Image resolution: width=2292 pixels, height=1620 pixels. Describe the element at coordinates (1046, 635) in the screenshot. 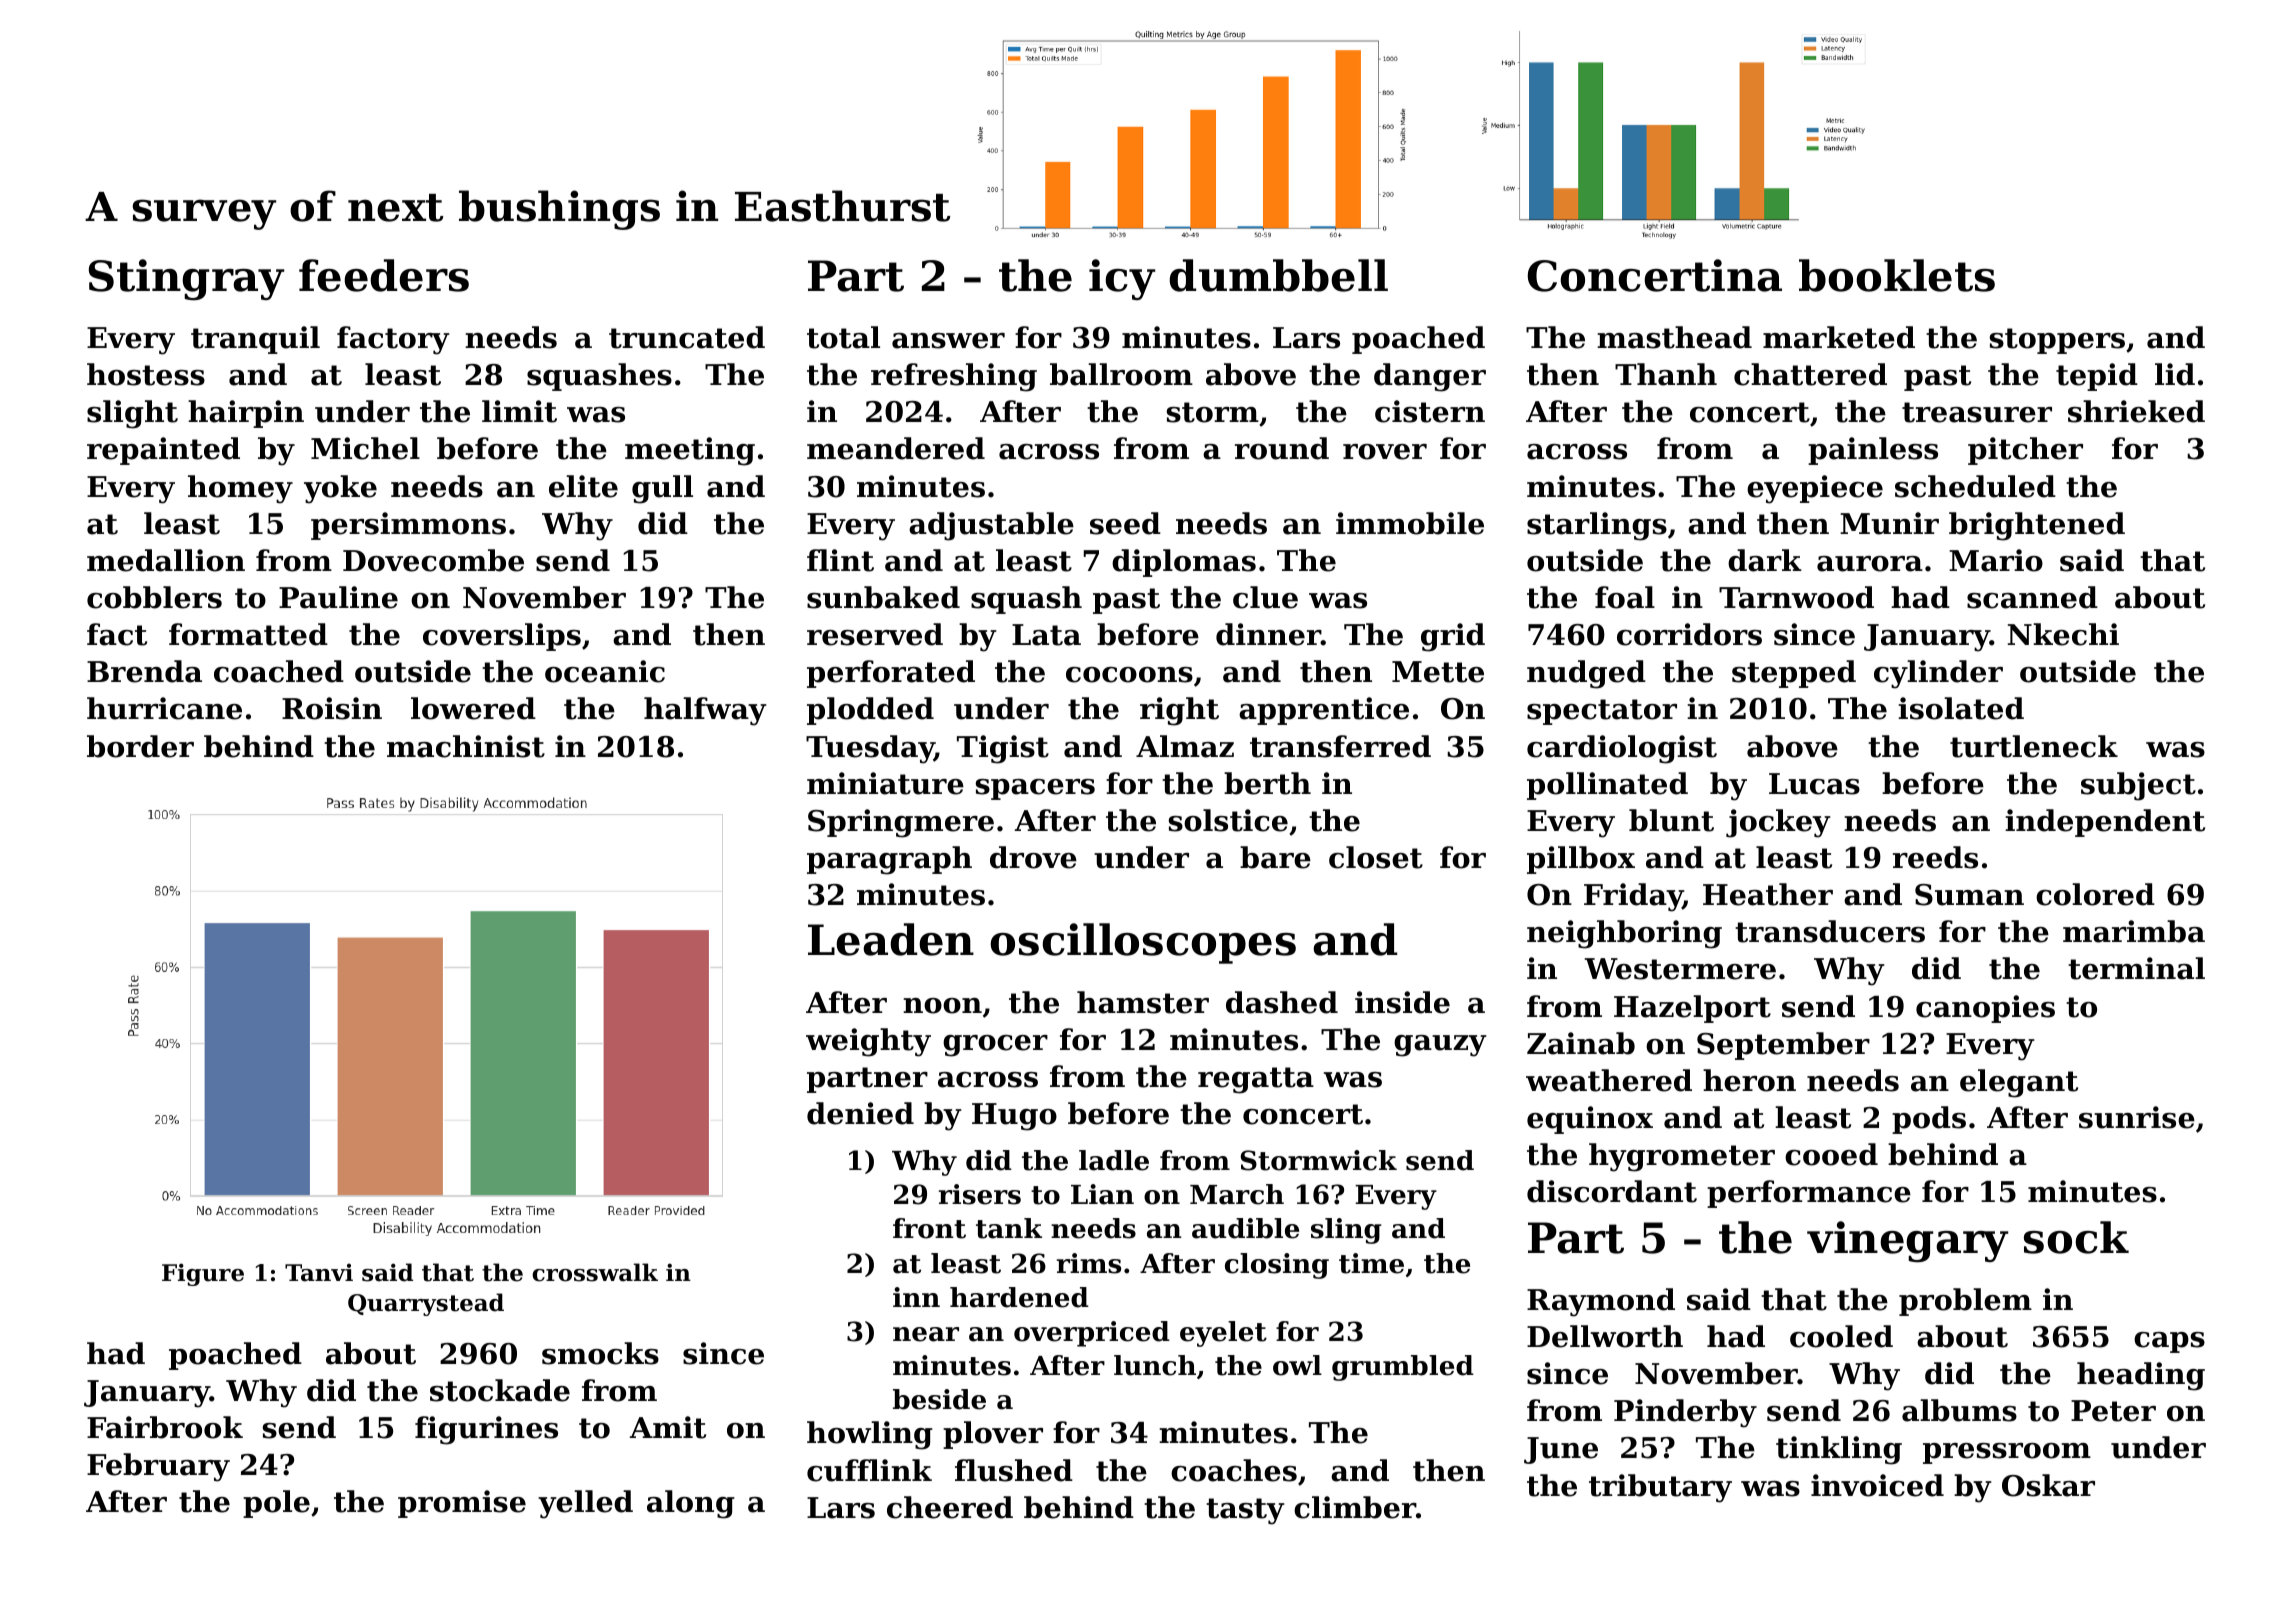

I see `Lata` at that location.
